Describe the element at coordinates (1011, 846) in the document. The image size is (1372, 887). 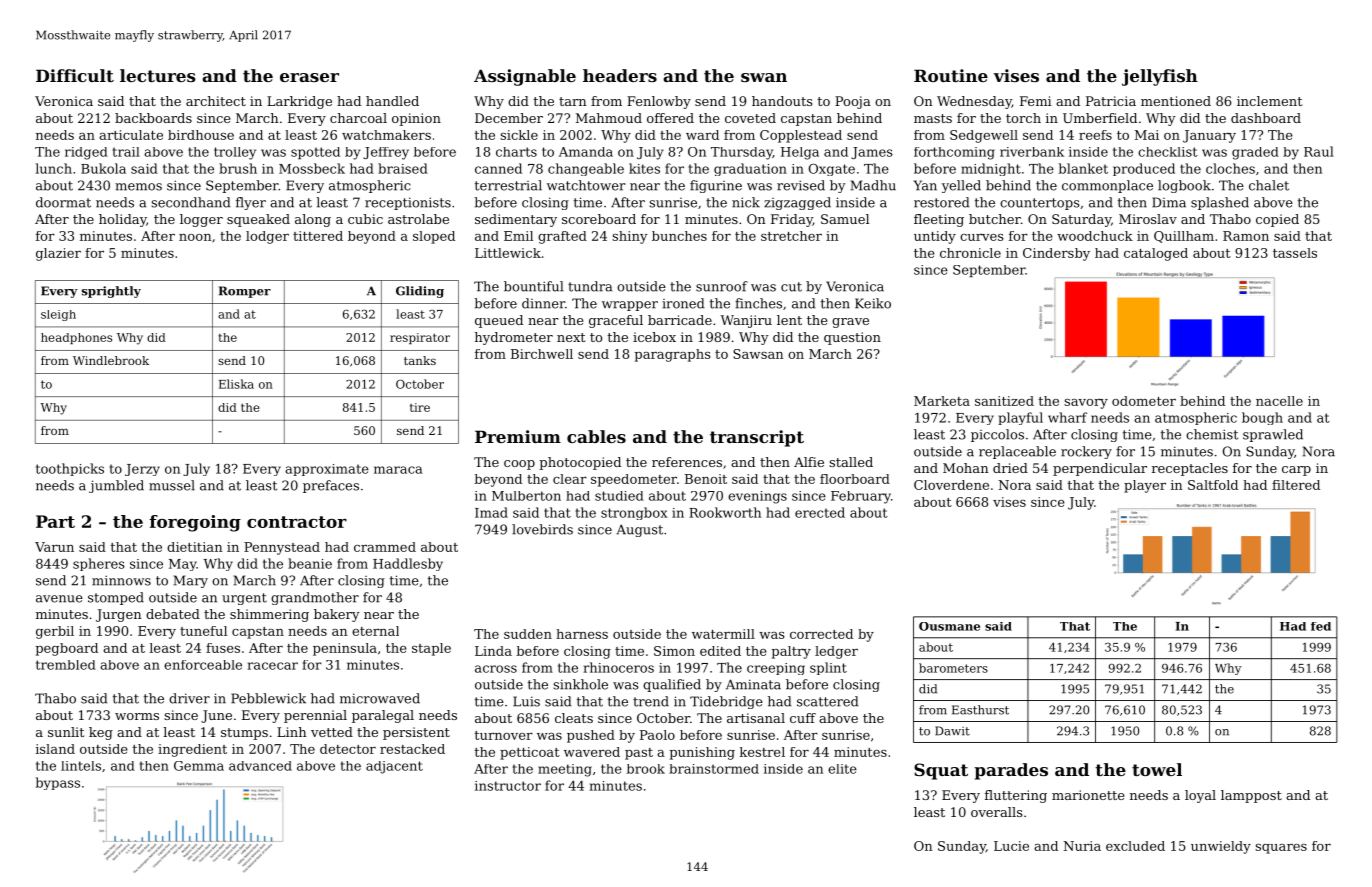
I see `Lucie` at that location.
